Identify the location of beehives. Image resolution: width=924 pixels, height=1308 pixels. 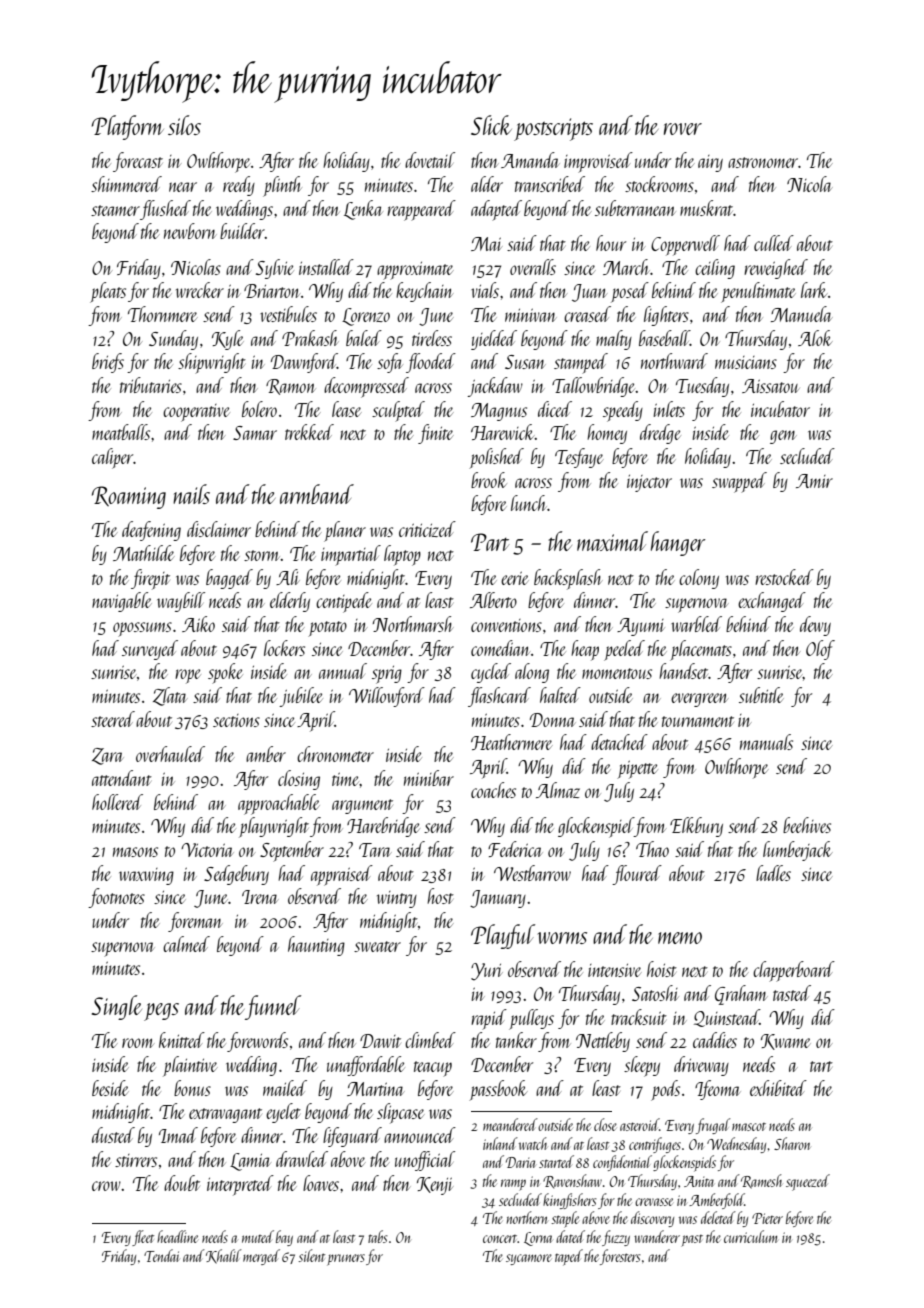
(807, 825).
